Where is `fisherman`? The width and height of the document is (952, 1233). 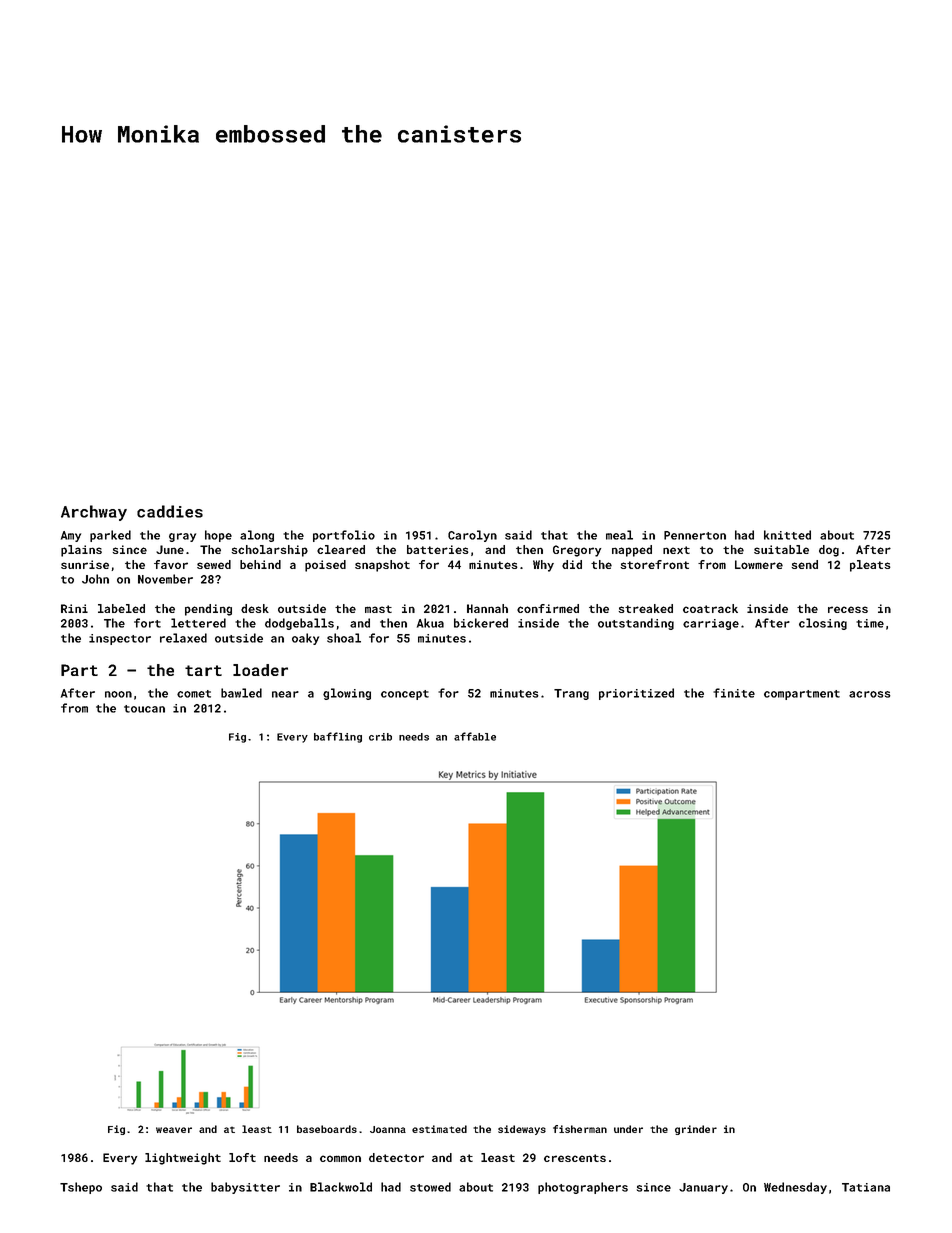
fisherman is located at coordinates (580, 1129).
